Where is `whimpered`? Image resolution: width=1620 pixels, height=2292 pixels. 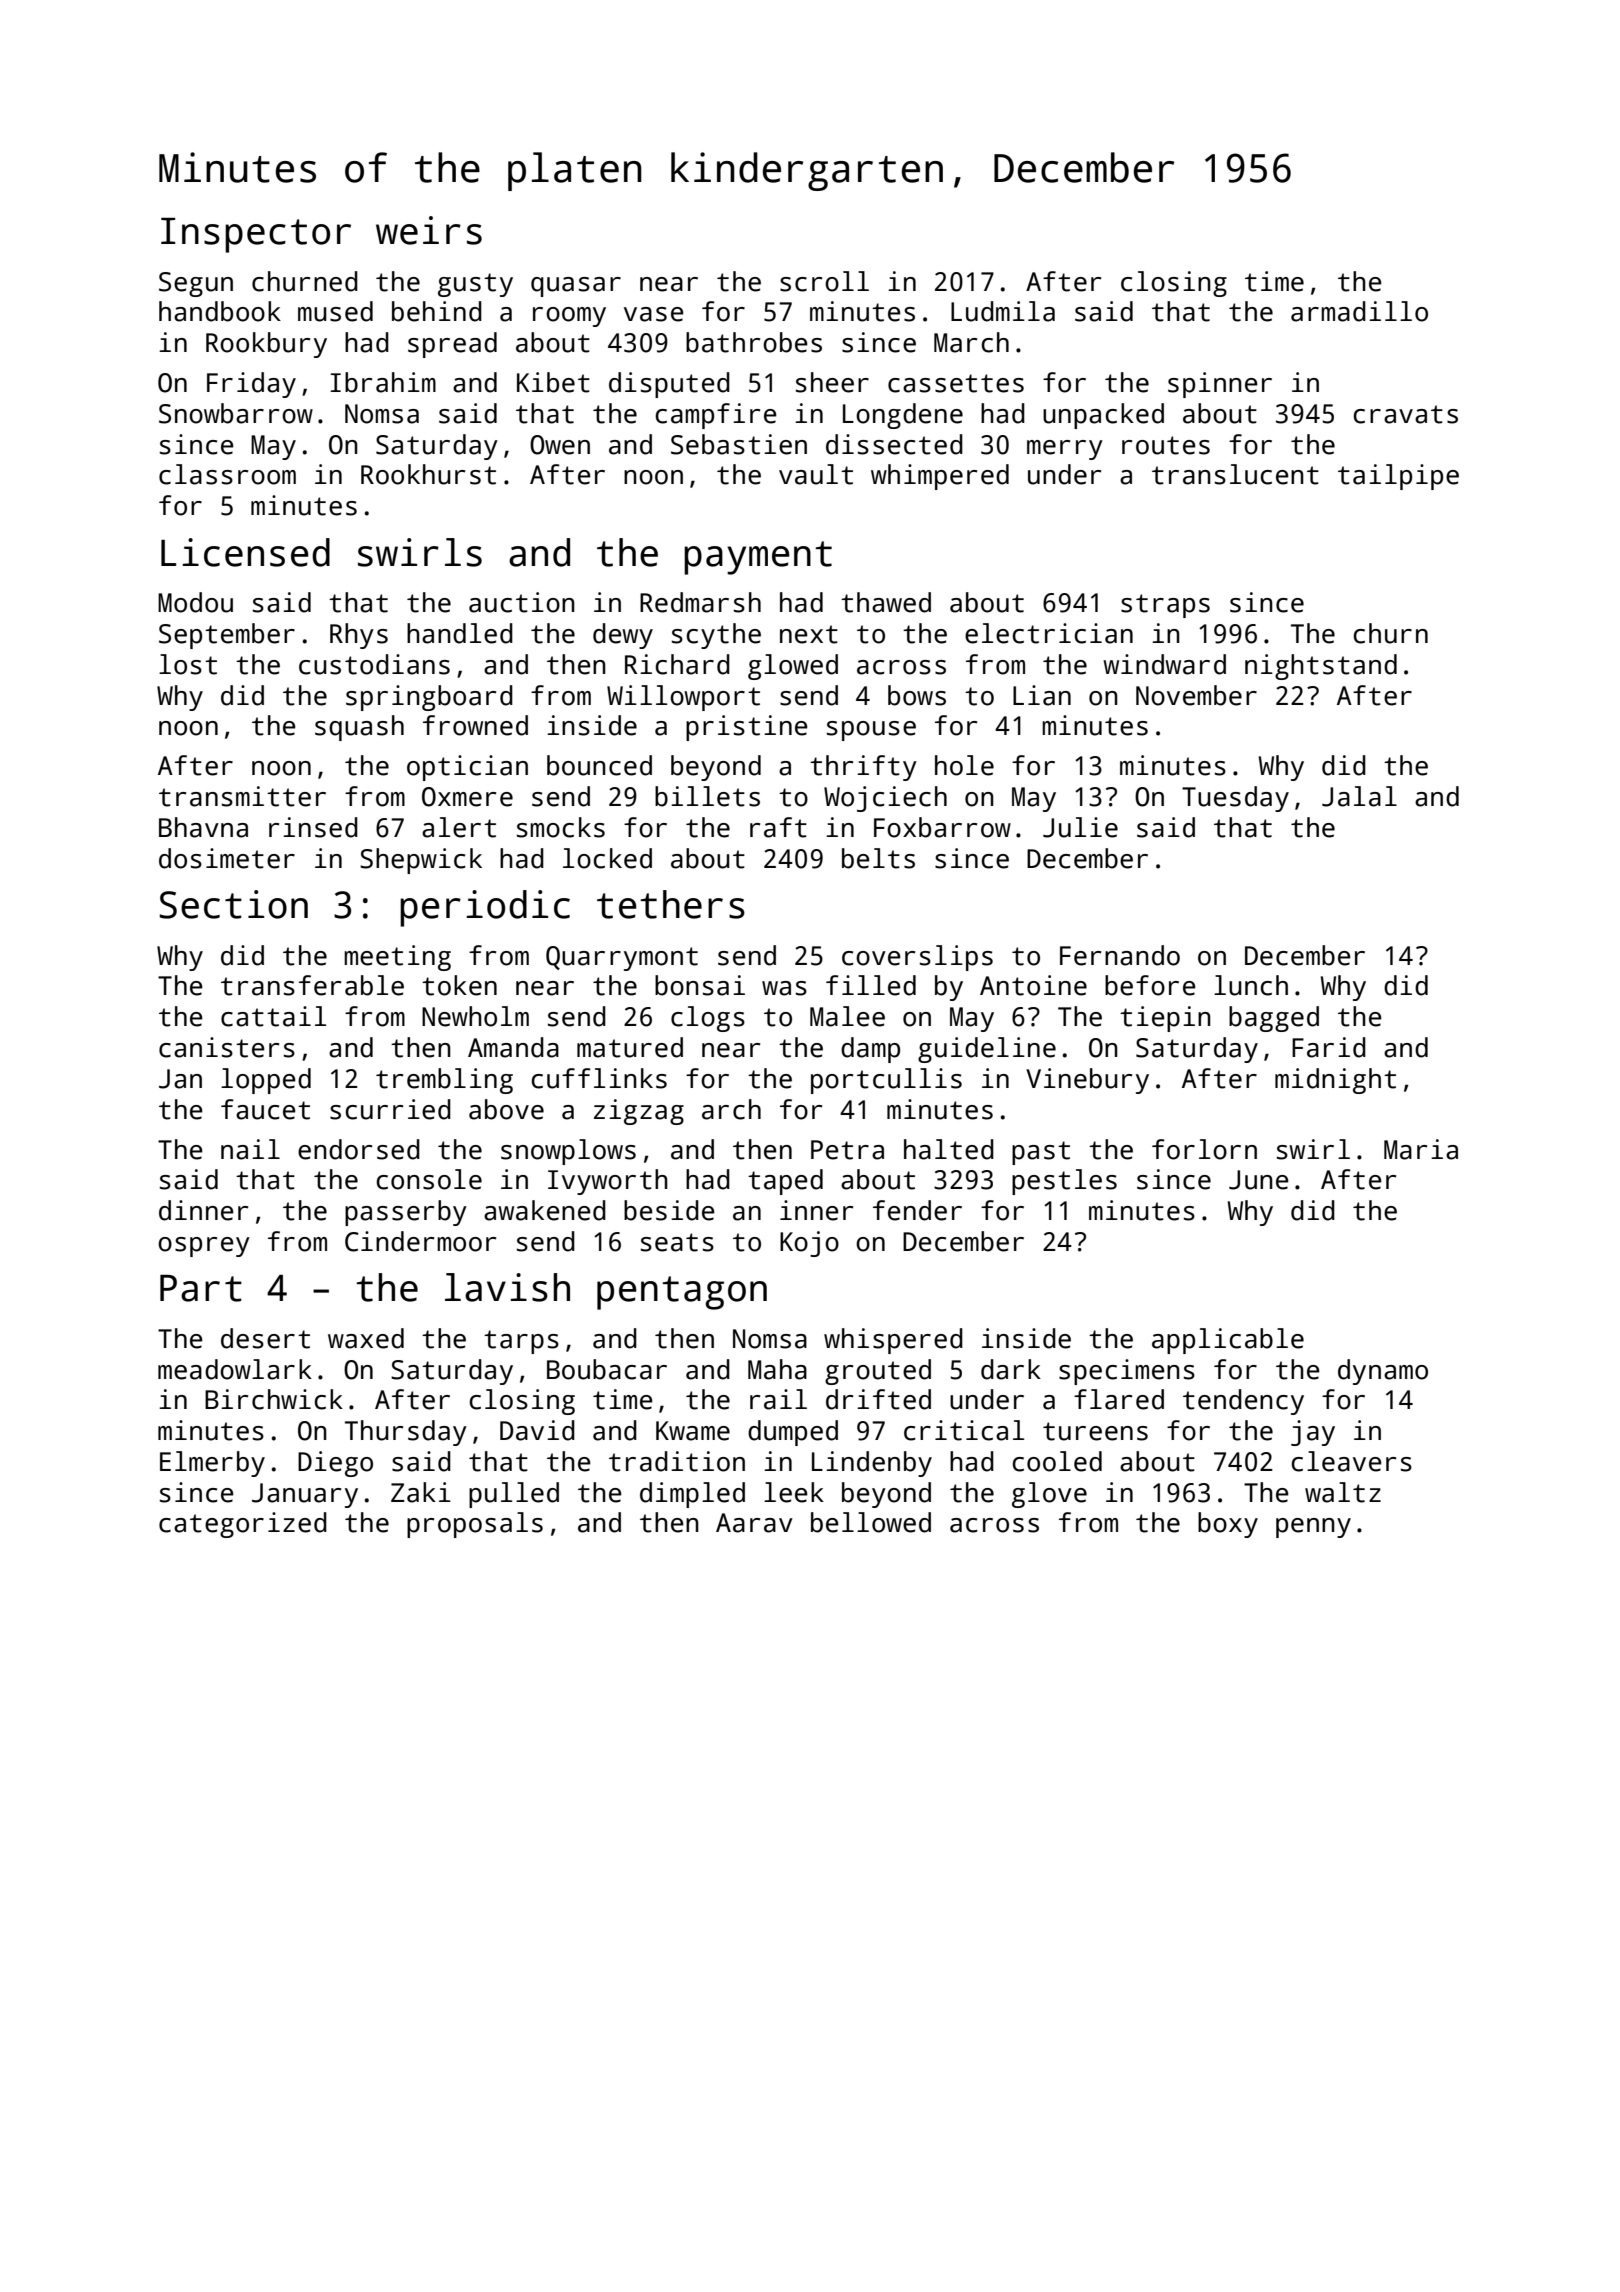 whimpered is located at coordinates (940, 477).
